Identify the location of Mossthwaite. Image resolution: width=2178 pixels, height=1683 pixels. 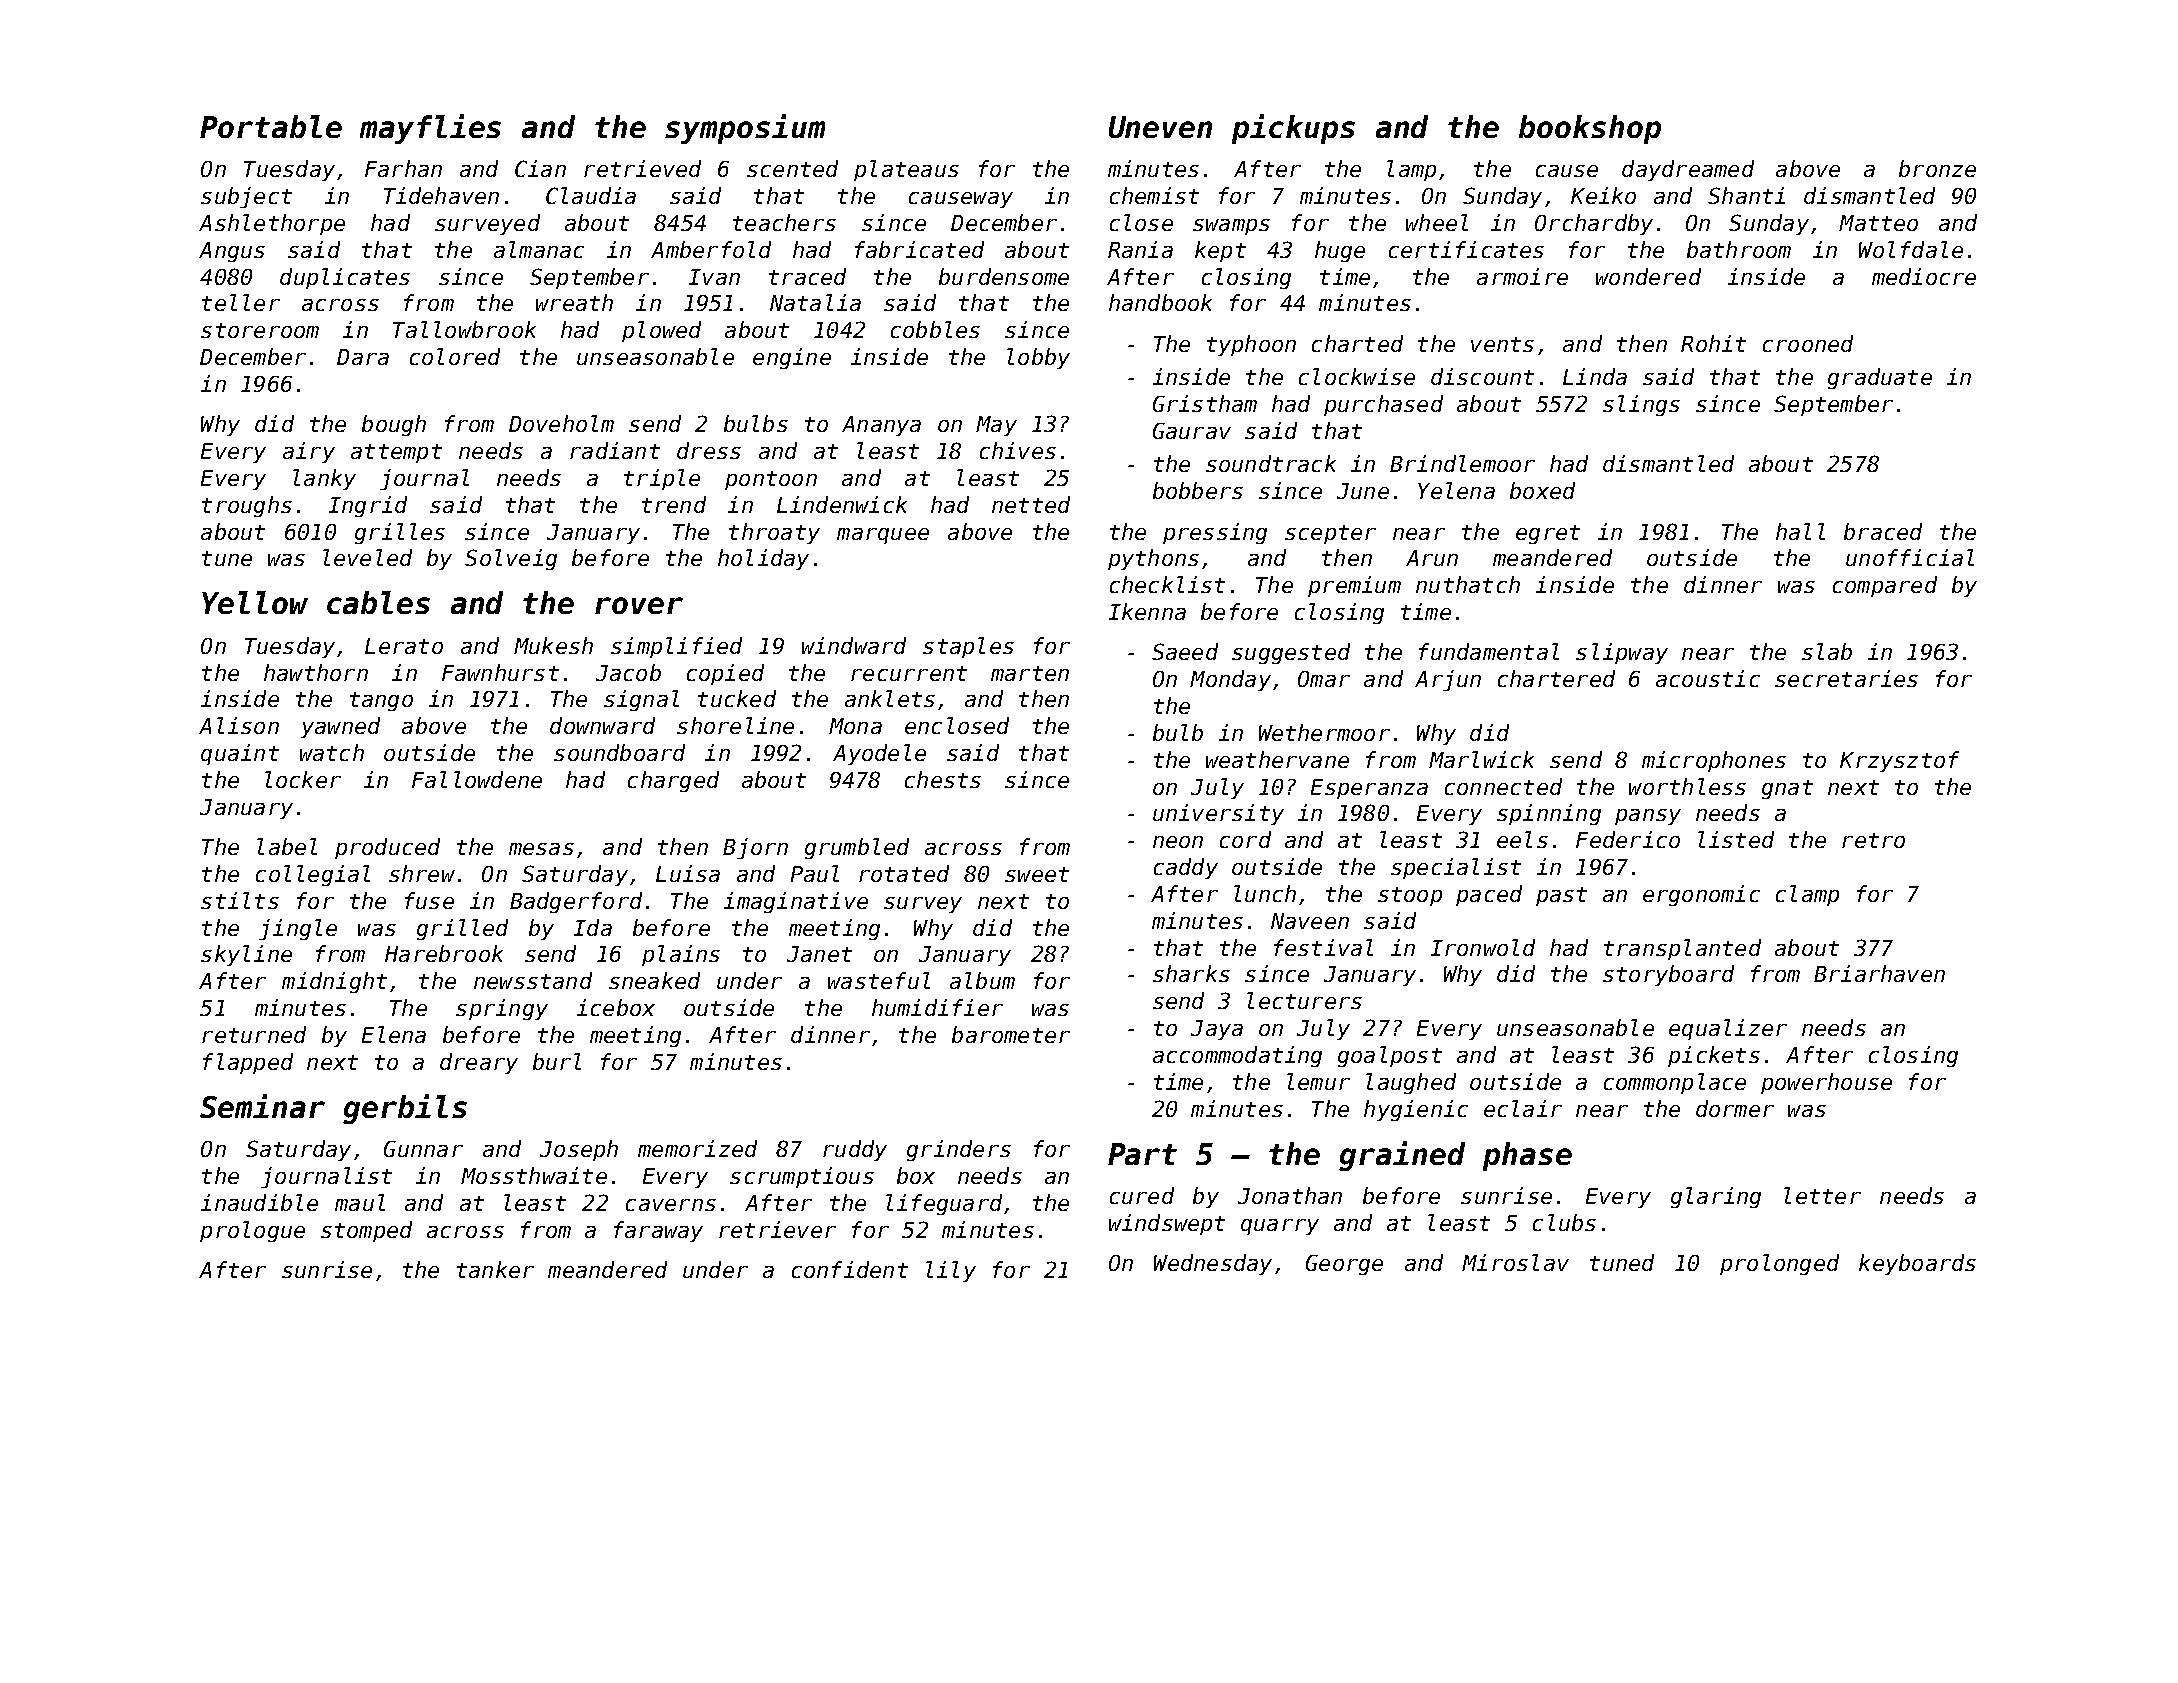
(534, 1175).
